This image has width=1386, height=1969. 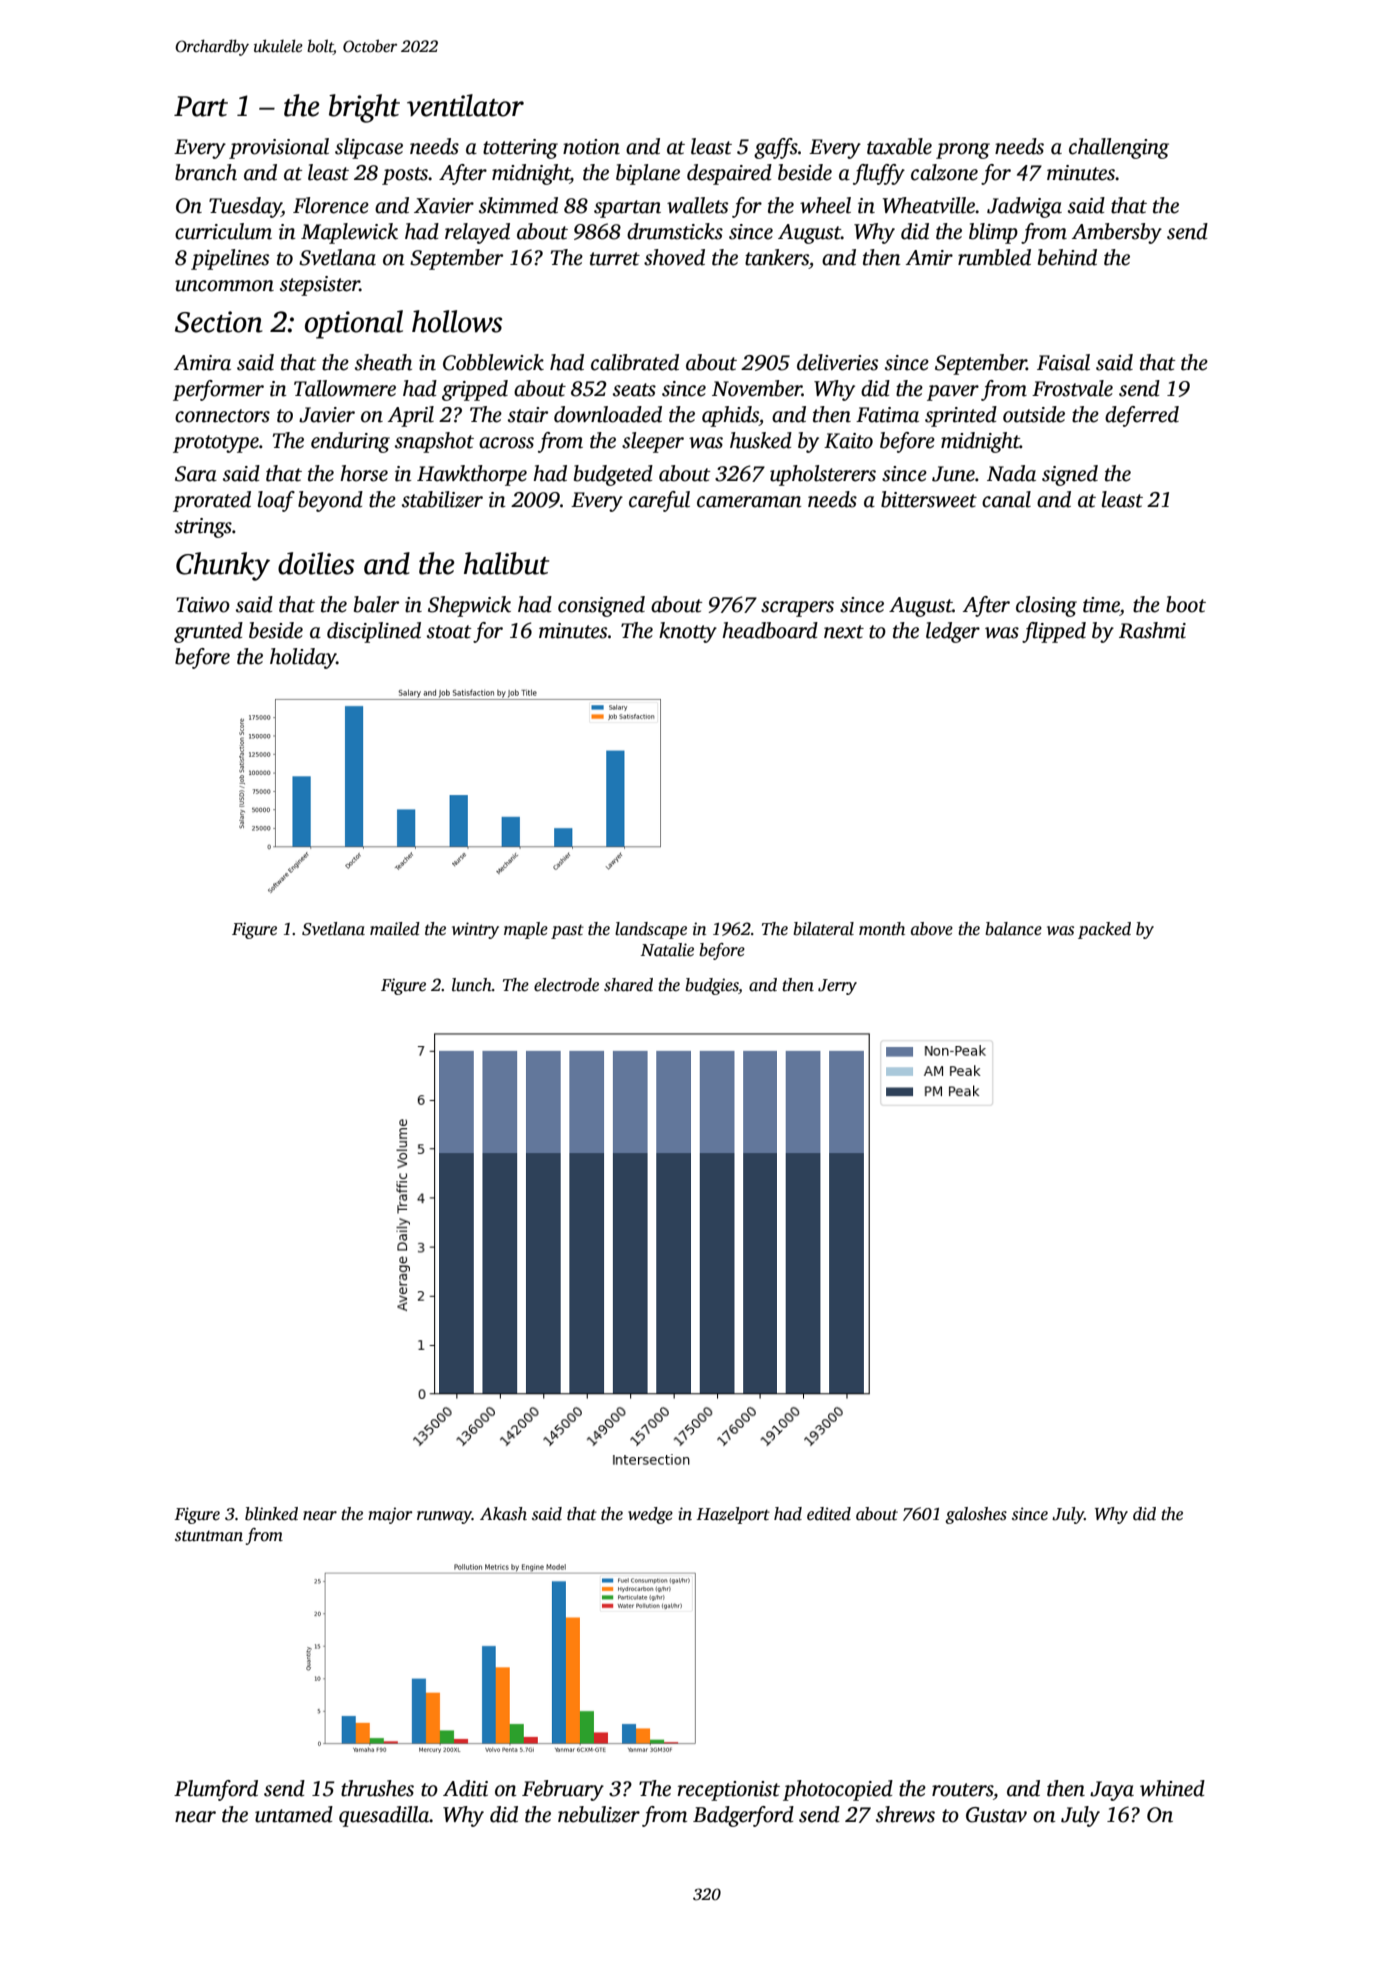 I want to click on stuntman, so click(x=209, y=1536).
